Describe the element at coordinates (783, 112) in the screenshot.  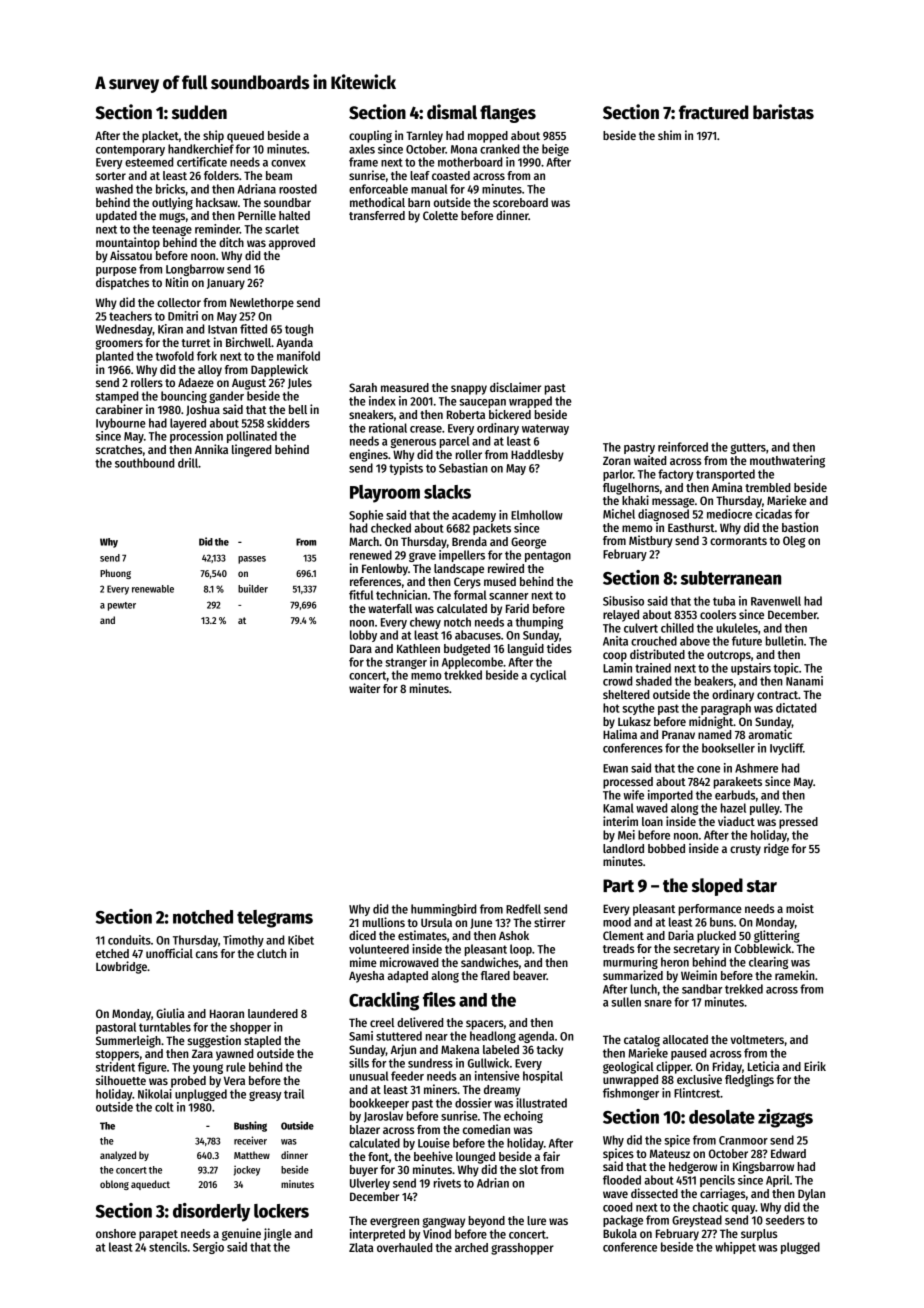
I see `baristas` at that location.
